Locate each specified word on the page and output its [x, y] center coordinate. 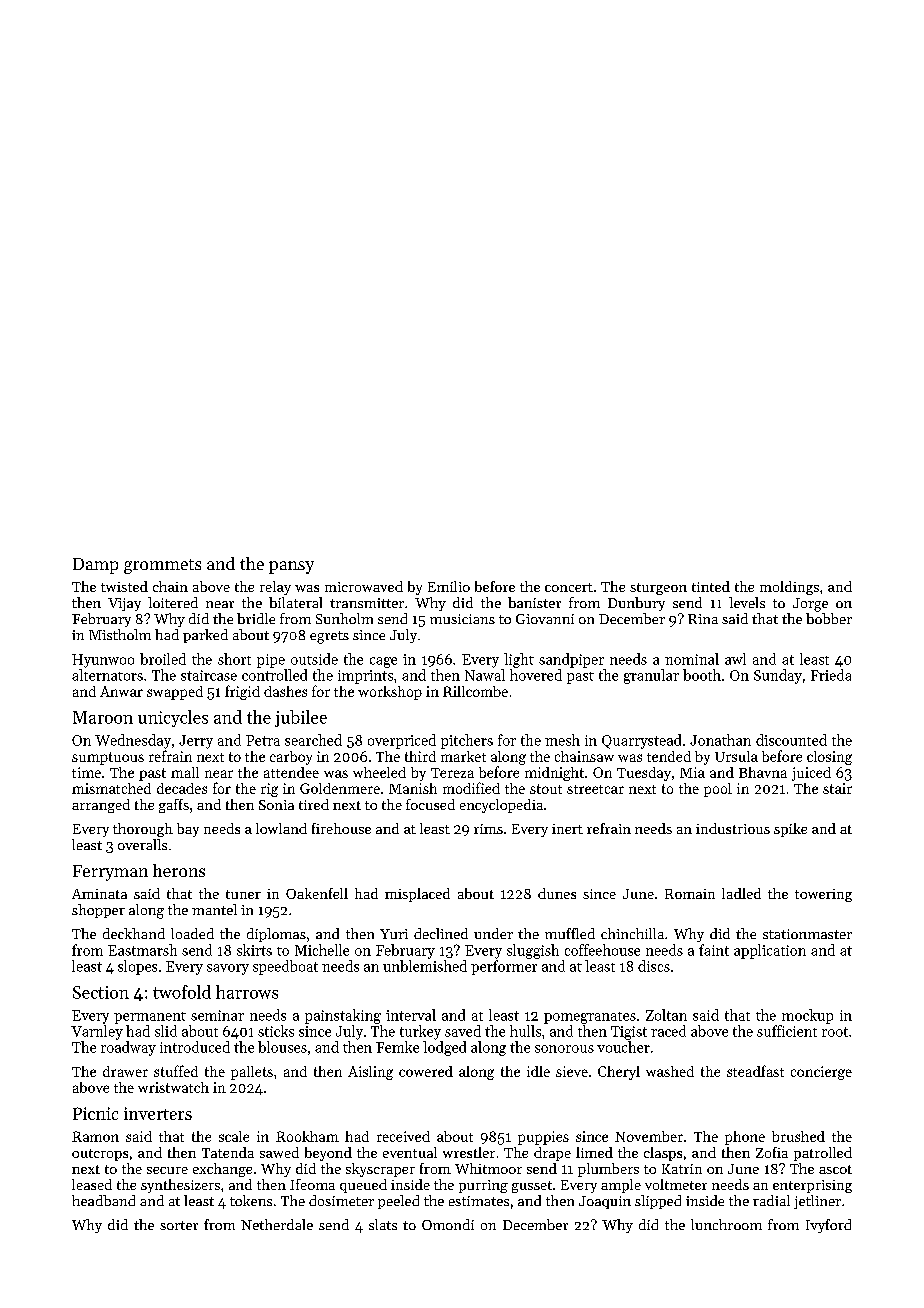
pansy [291, 567]
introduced [195, 1047]
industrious [733, 828]
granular [651, 676]
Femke [397, 1047]
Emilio [449, 586]
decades [182, 788]
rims [488, 829]
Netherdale [277, 1224]
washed [670, 1071]
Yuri [394, 934]
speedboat [285, 967]
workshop [390, 693]
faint [714, 950]
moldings [789, 588]
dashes [285, 691]
